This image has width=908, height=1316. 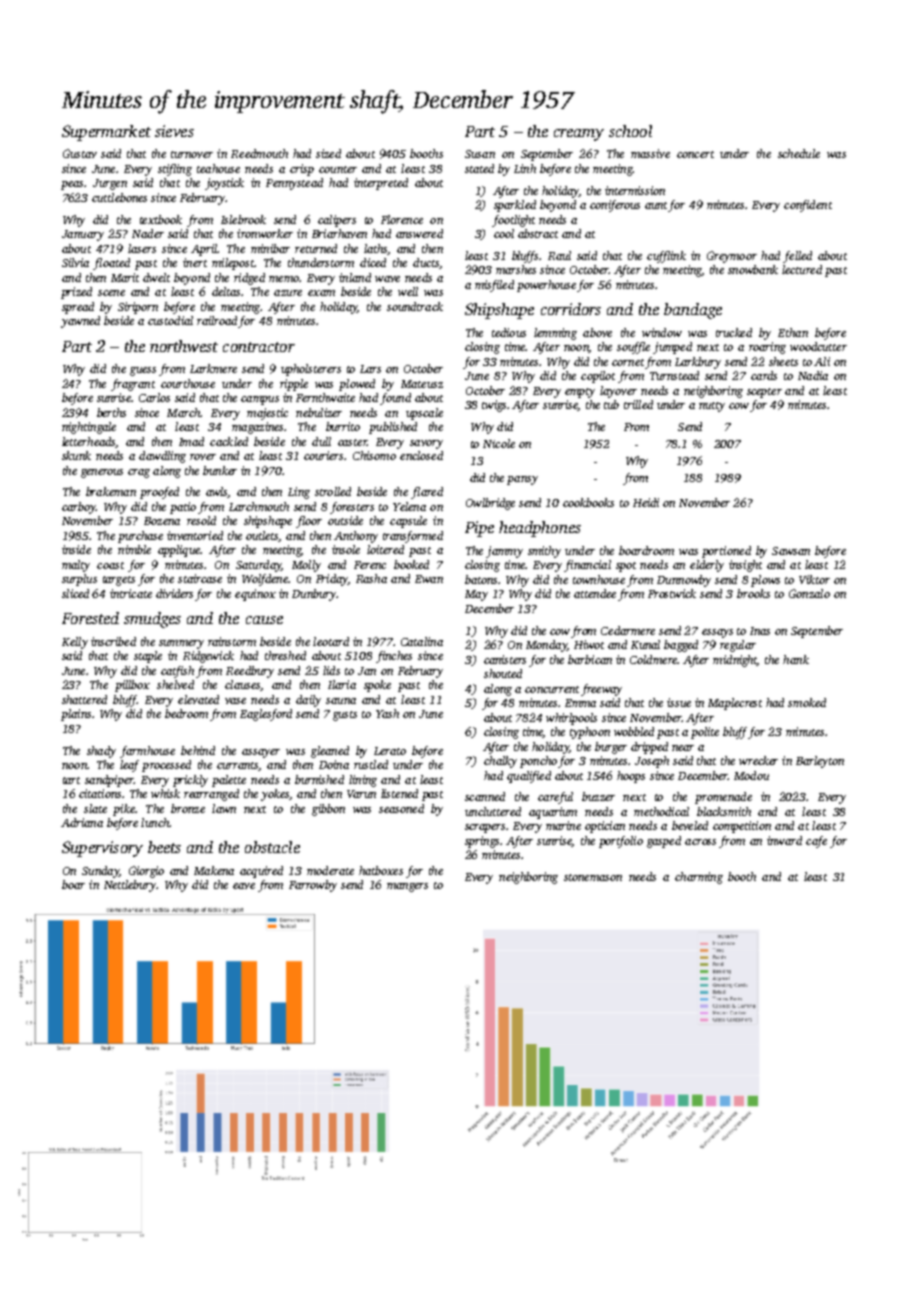 I want to click on charming, so click(x=699, y=878).
